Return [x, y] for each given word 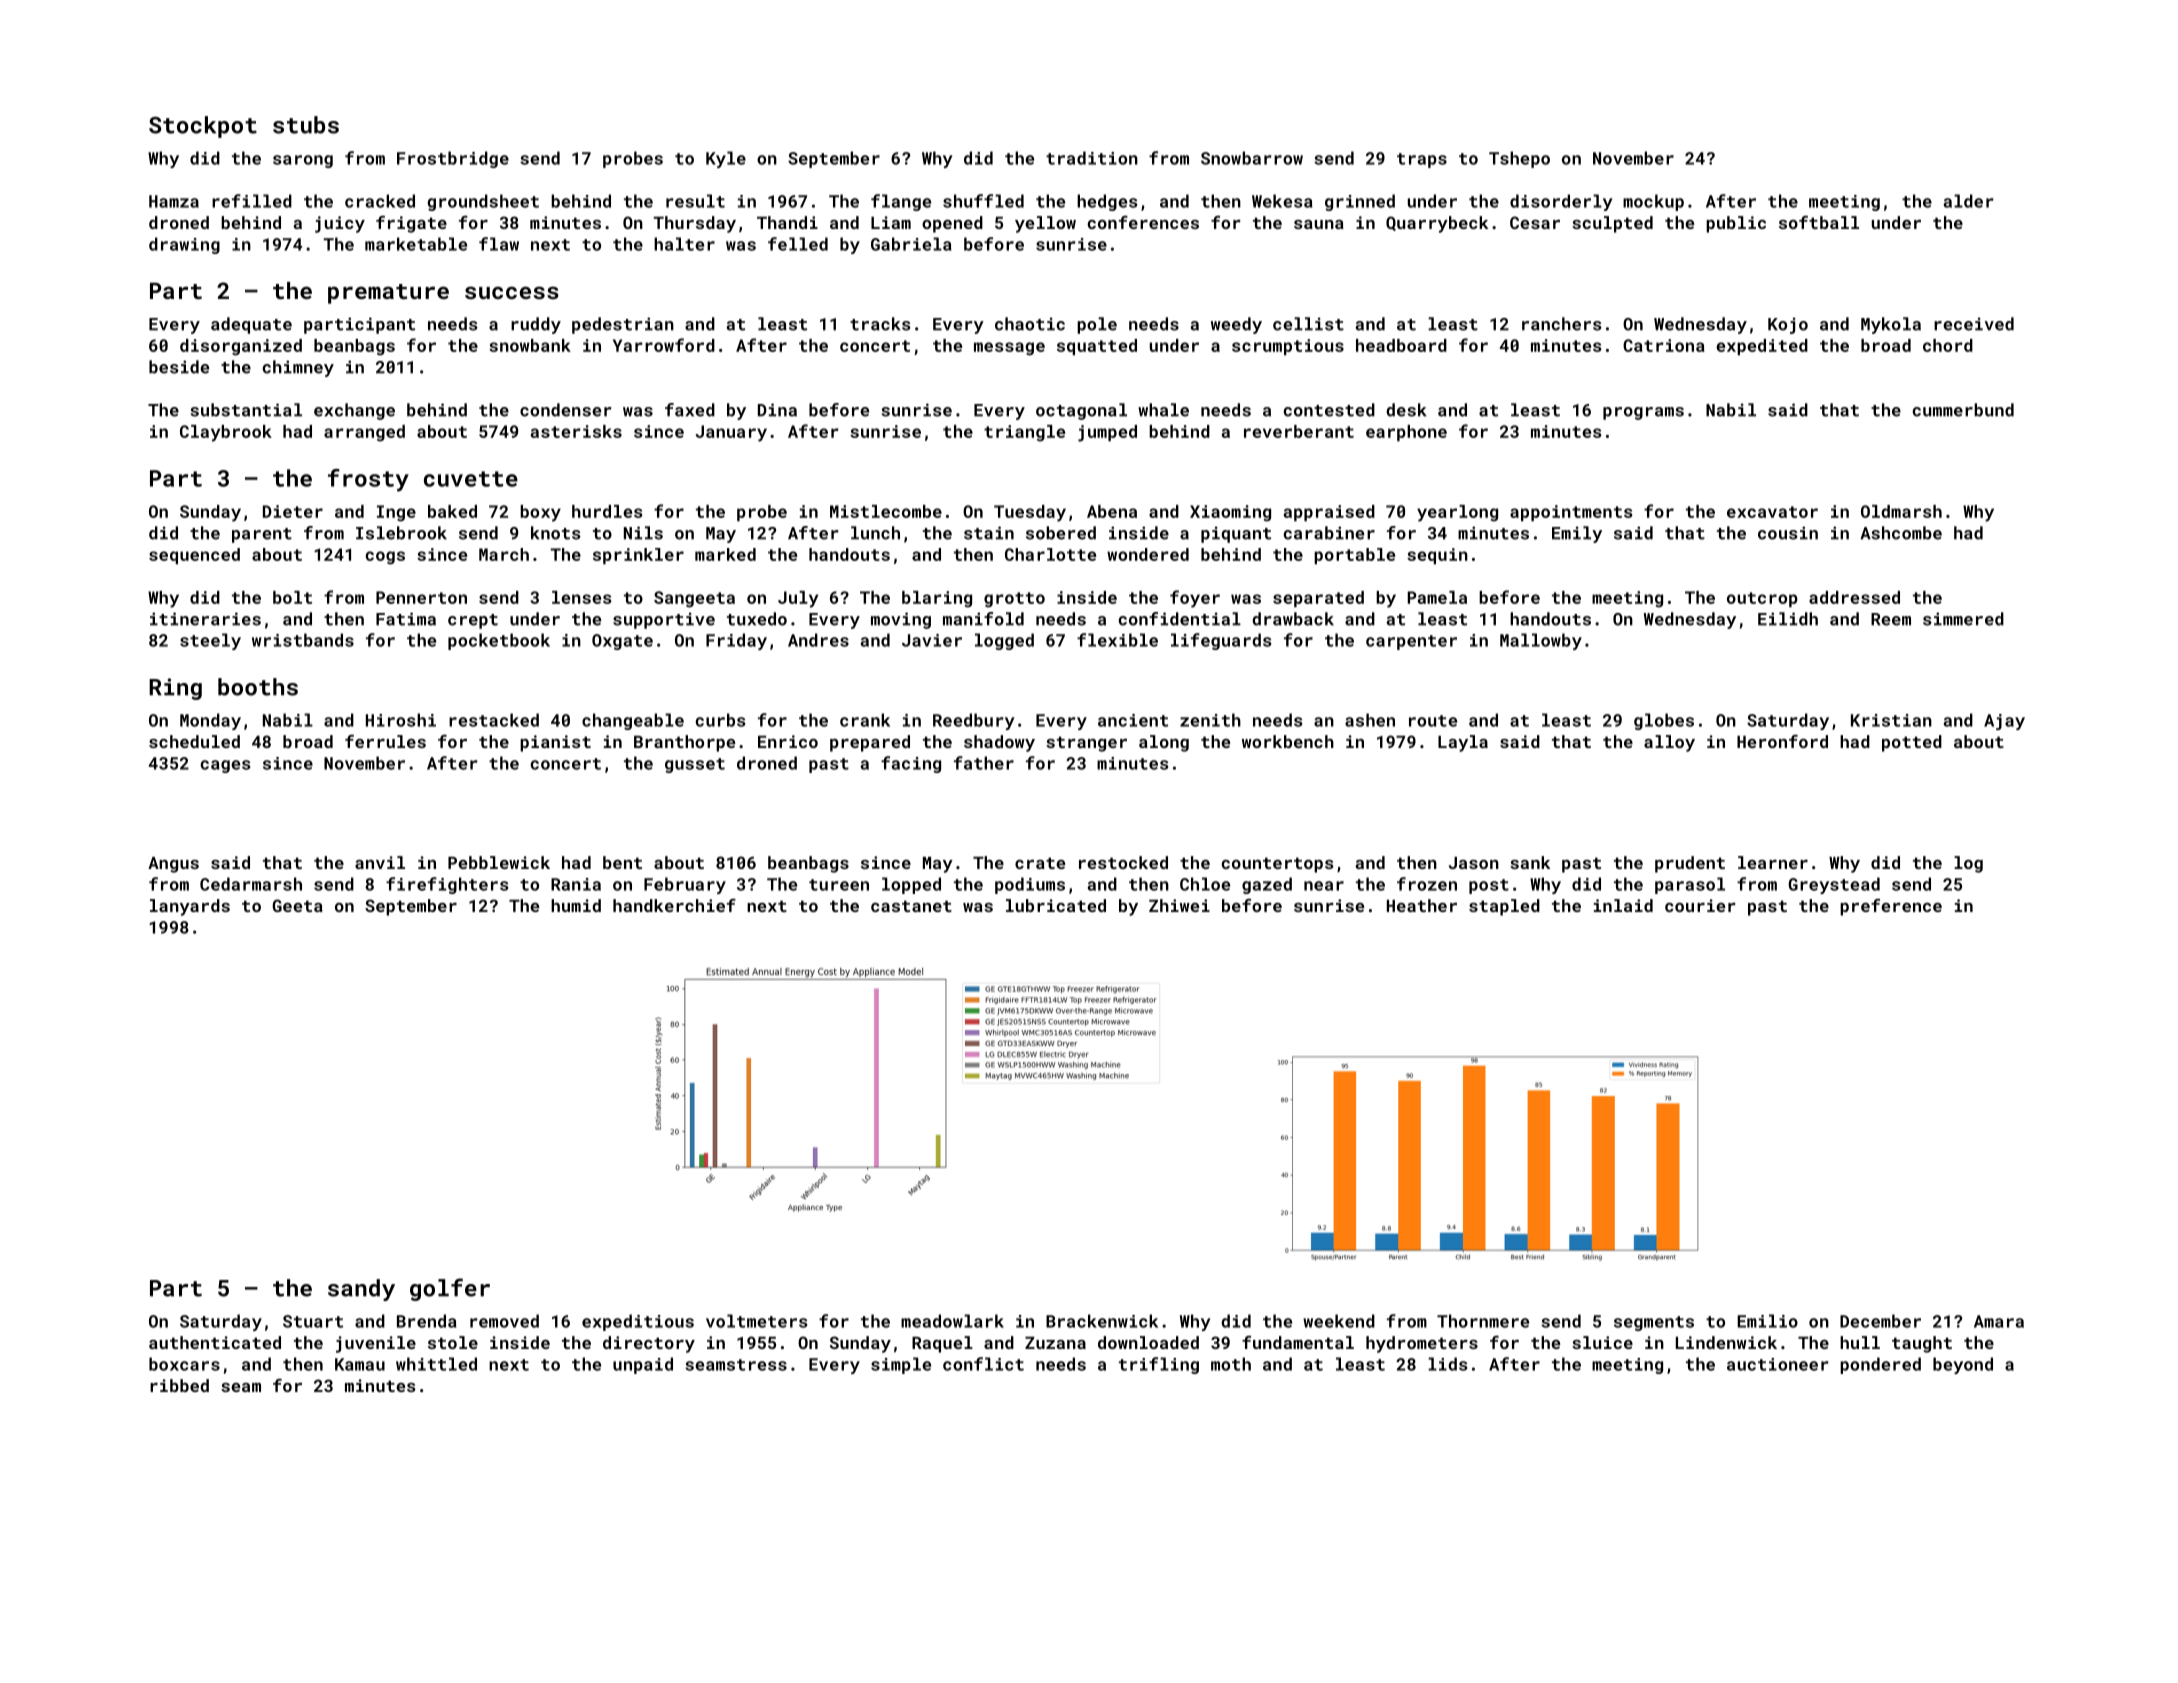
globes [1664, 721]
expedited [1762, 347]
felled [798, 244]
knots [556, 533]
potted [1912, 743]
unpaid [643, 1365]
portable [1354, 556]
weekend [1339, 1321]
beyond [1963, 1365]
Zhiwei [1179, 905]
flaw [499, 244]
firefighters [447, 885]
